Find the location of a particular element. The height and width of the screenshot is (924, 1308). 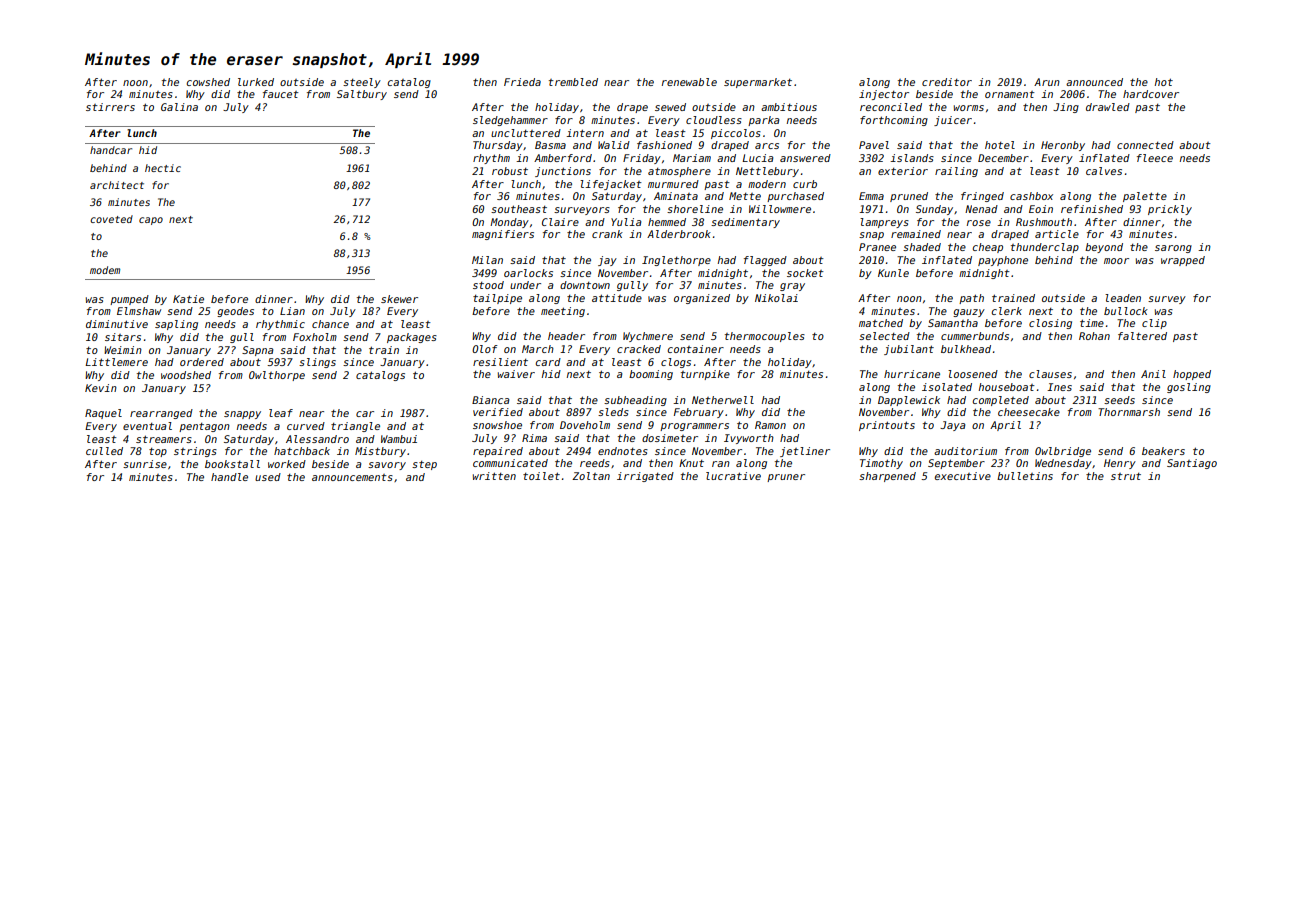

cashbox is located at coordinates (1031, 196).
